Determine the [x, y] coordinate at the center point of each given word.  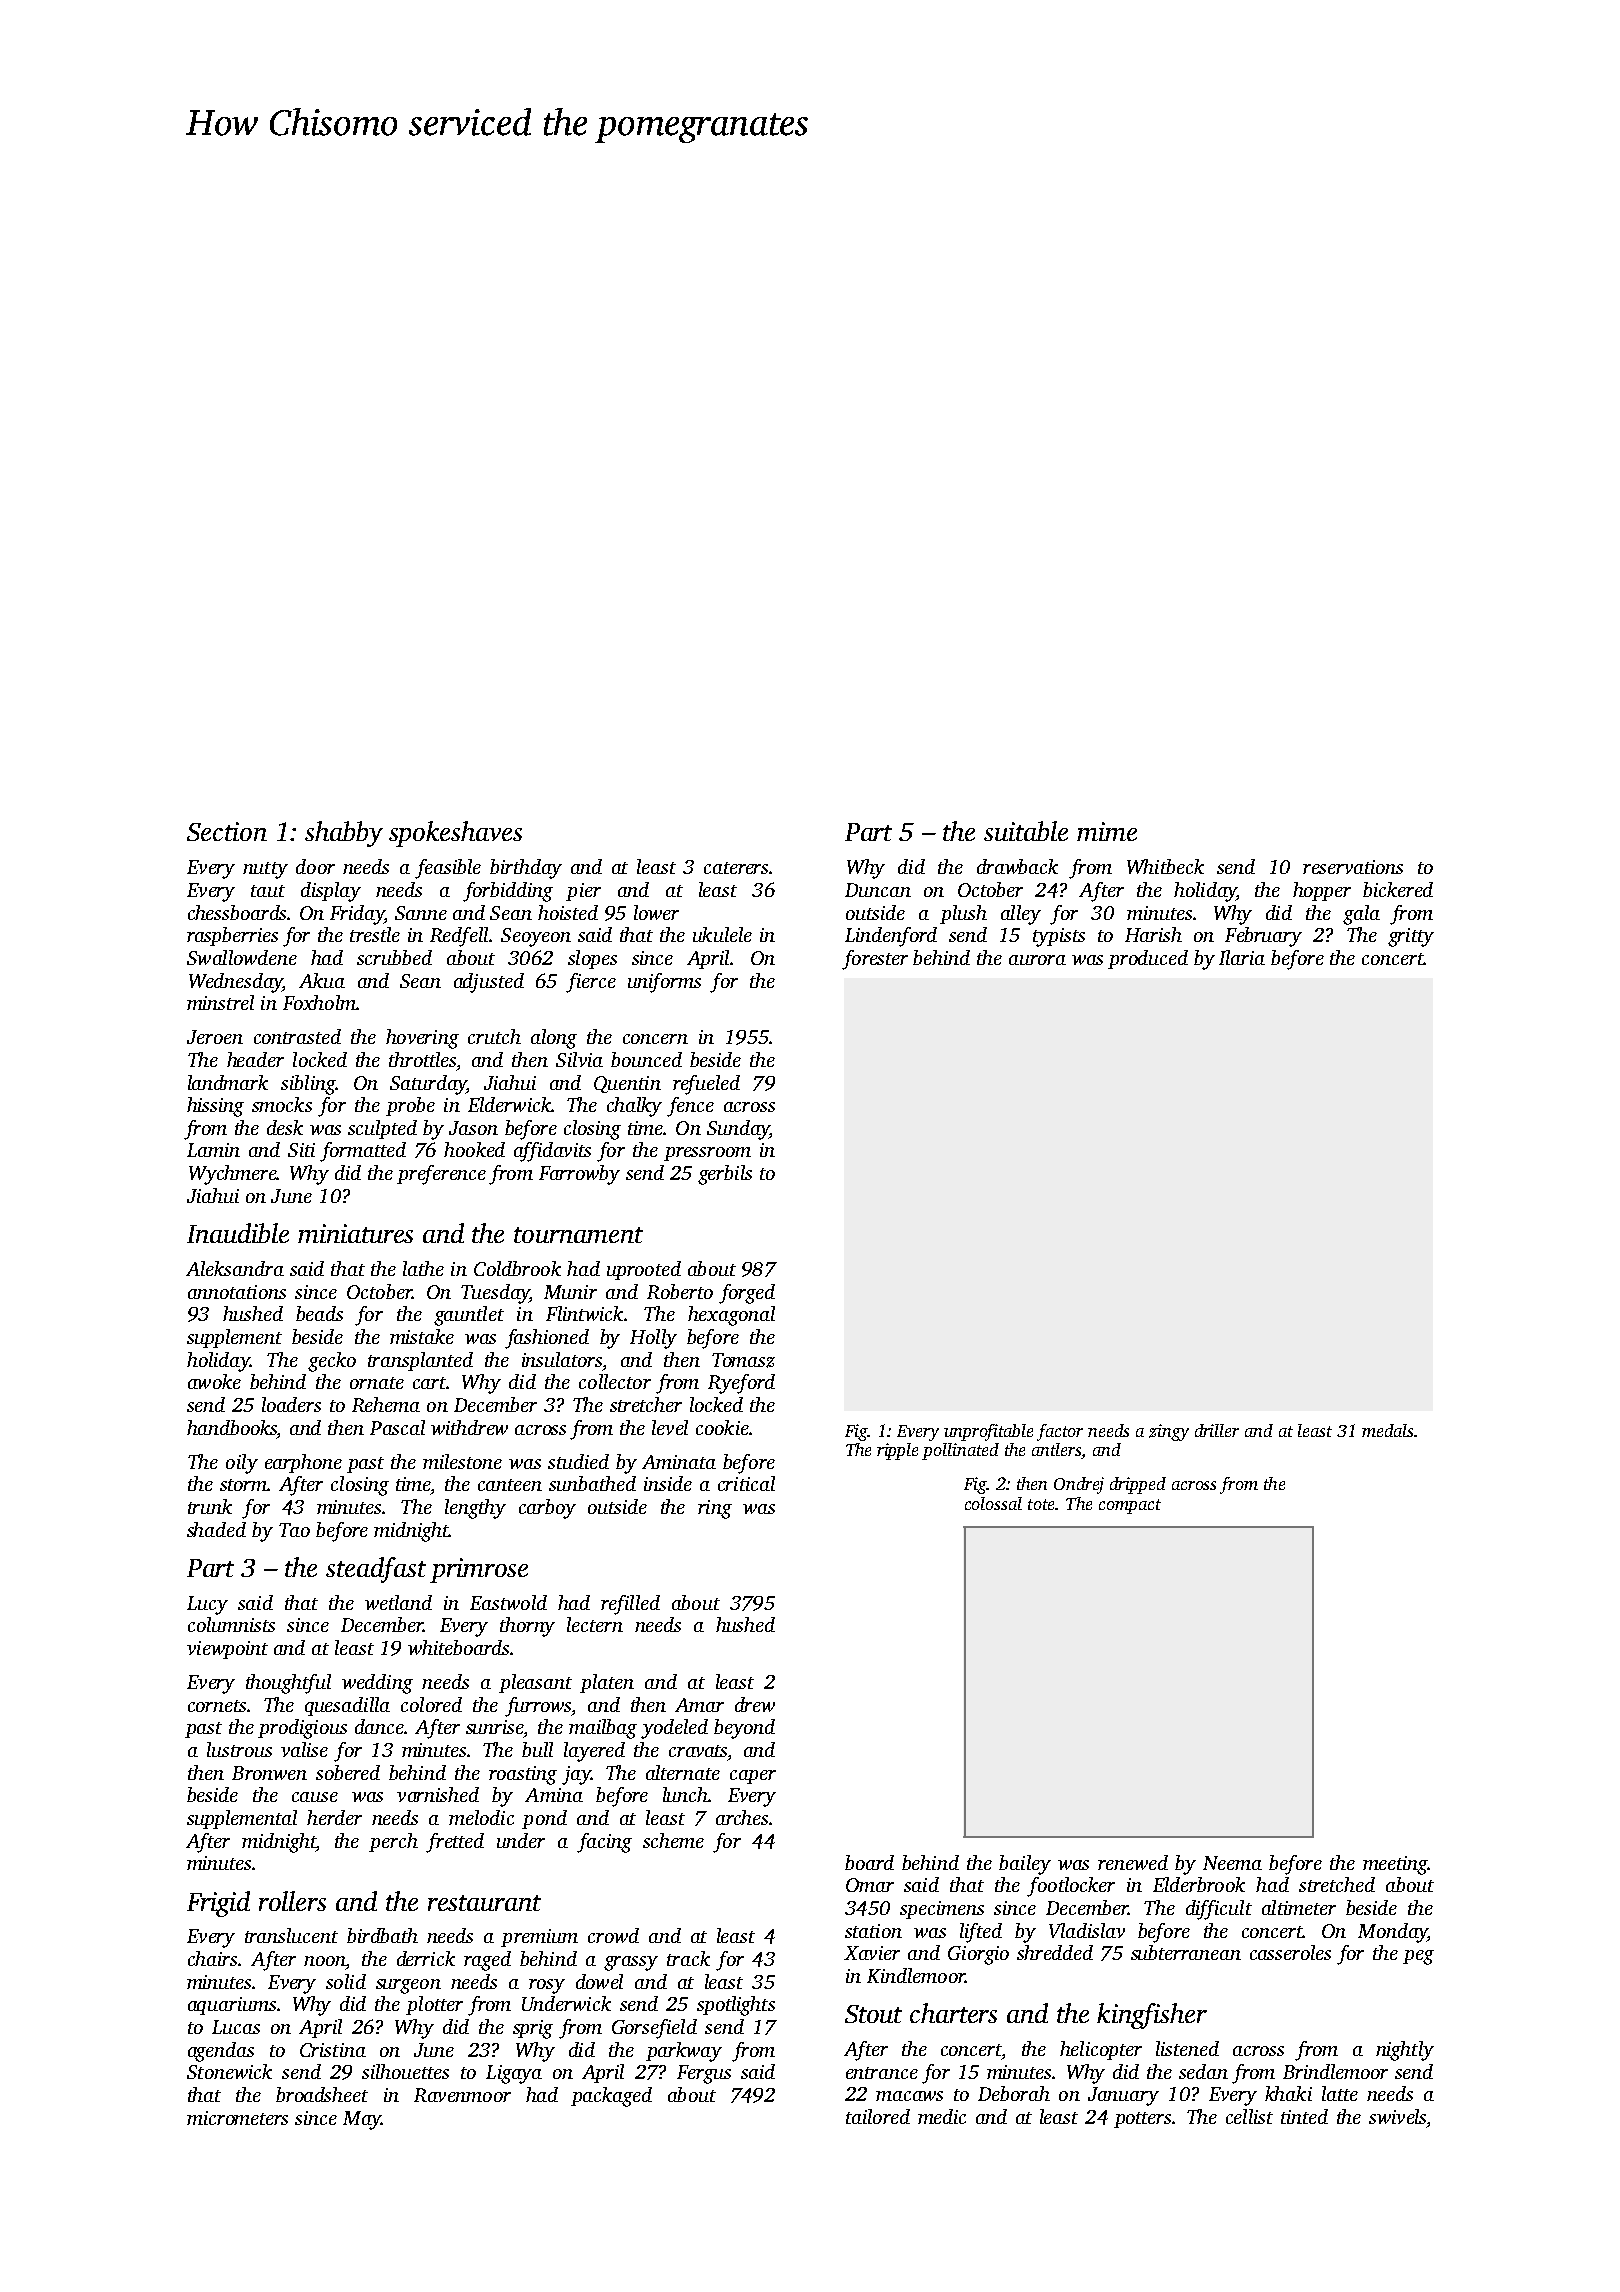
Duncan [878, 890]
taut [268, 891]
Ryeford [741, 1384]
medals [1387, 1430]
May [362, 2120]
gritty [1411, 937]
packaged [611, 2097]
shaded [216, 1529]
